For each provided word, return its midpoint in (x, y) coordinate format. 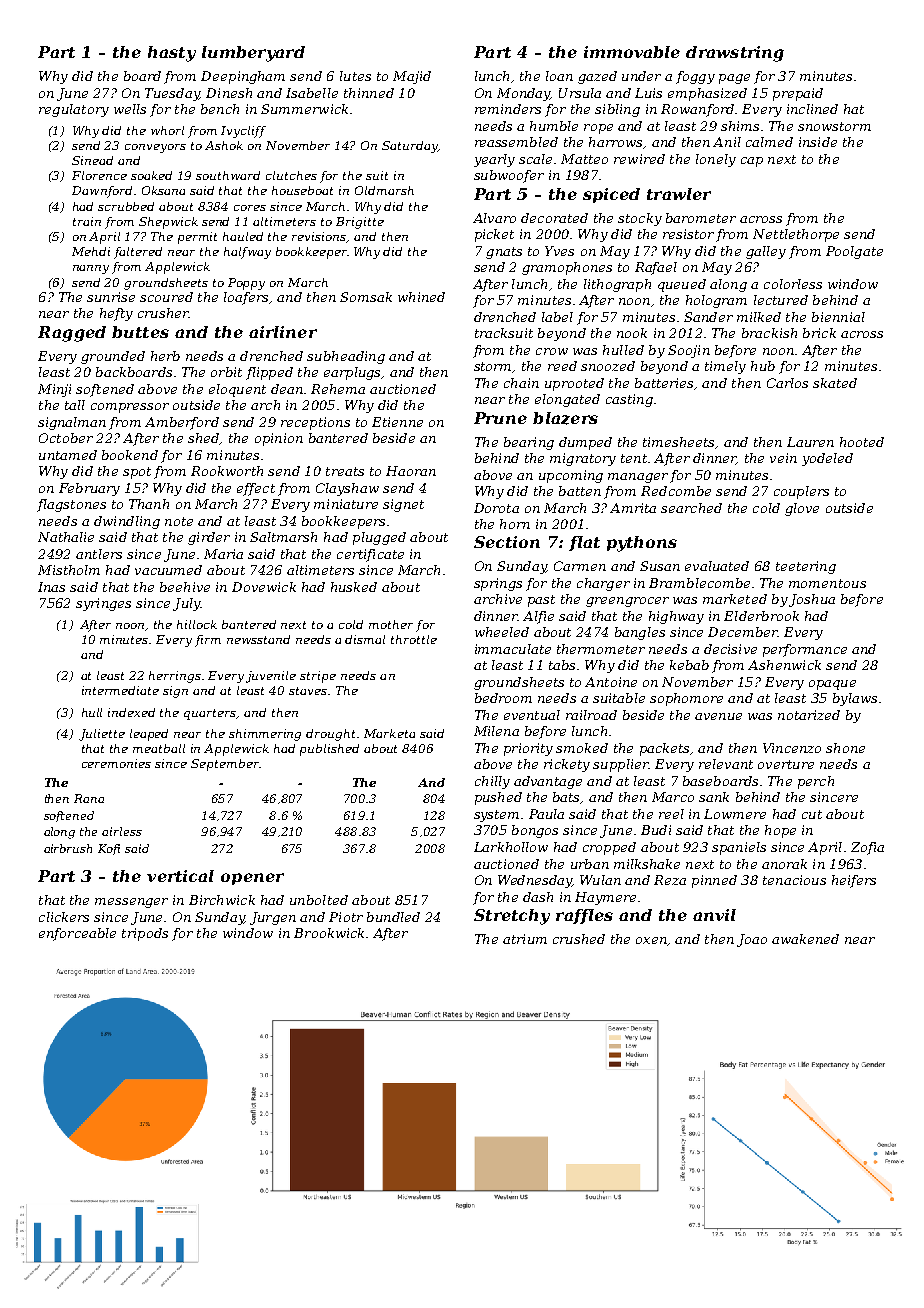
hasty (172, 54)
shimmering (265, 735)
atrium (525, 939)
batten (580, 491)
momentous (827, 583)
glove (802, 509)
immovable (632, 52)
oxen (651, 940)
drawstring (735, 54)
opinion (279, 439)
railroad (591, 715)
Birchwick (222, 900)
